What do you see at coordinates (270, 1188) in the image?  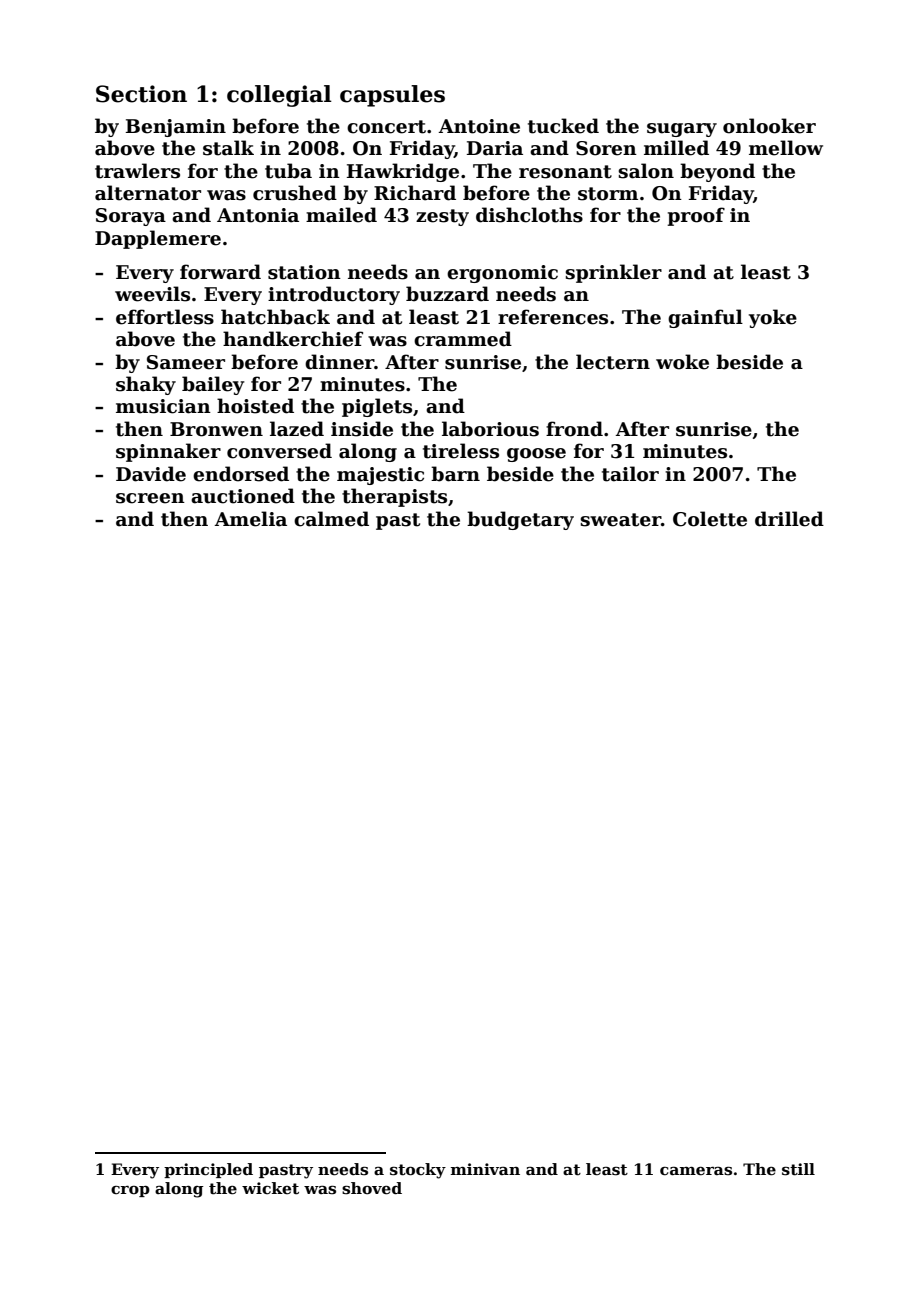 I see `wicket` at bounding box center [270, 1188].
